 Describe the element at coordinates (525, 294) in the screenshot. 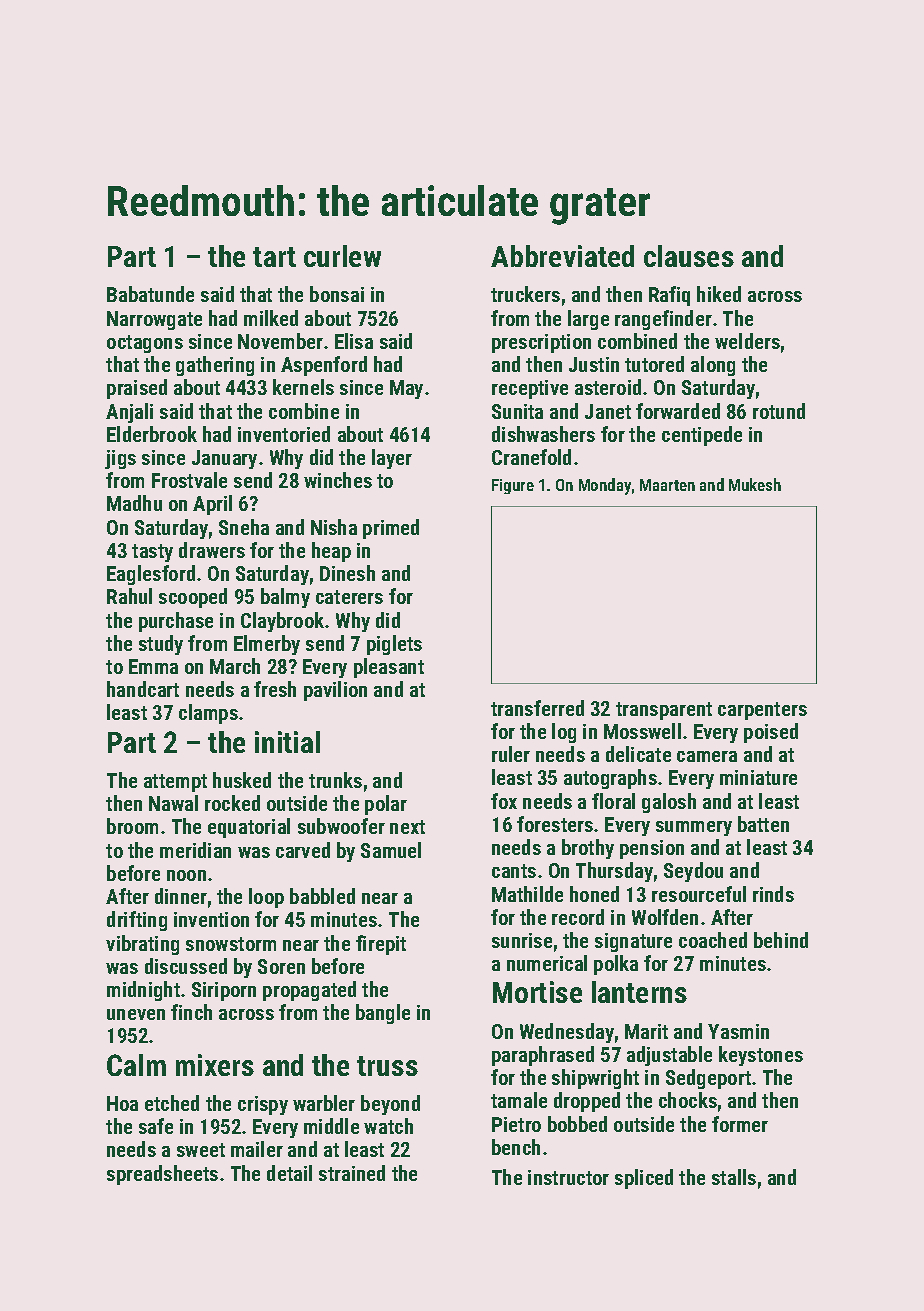

I see `truckers` at that location.
